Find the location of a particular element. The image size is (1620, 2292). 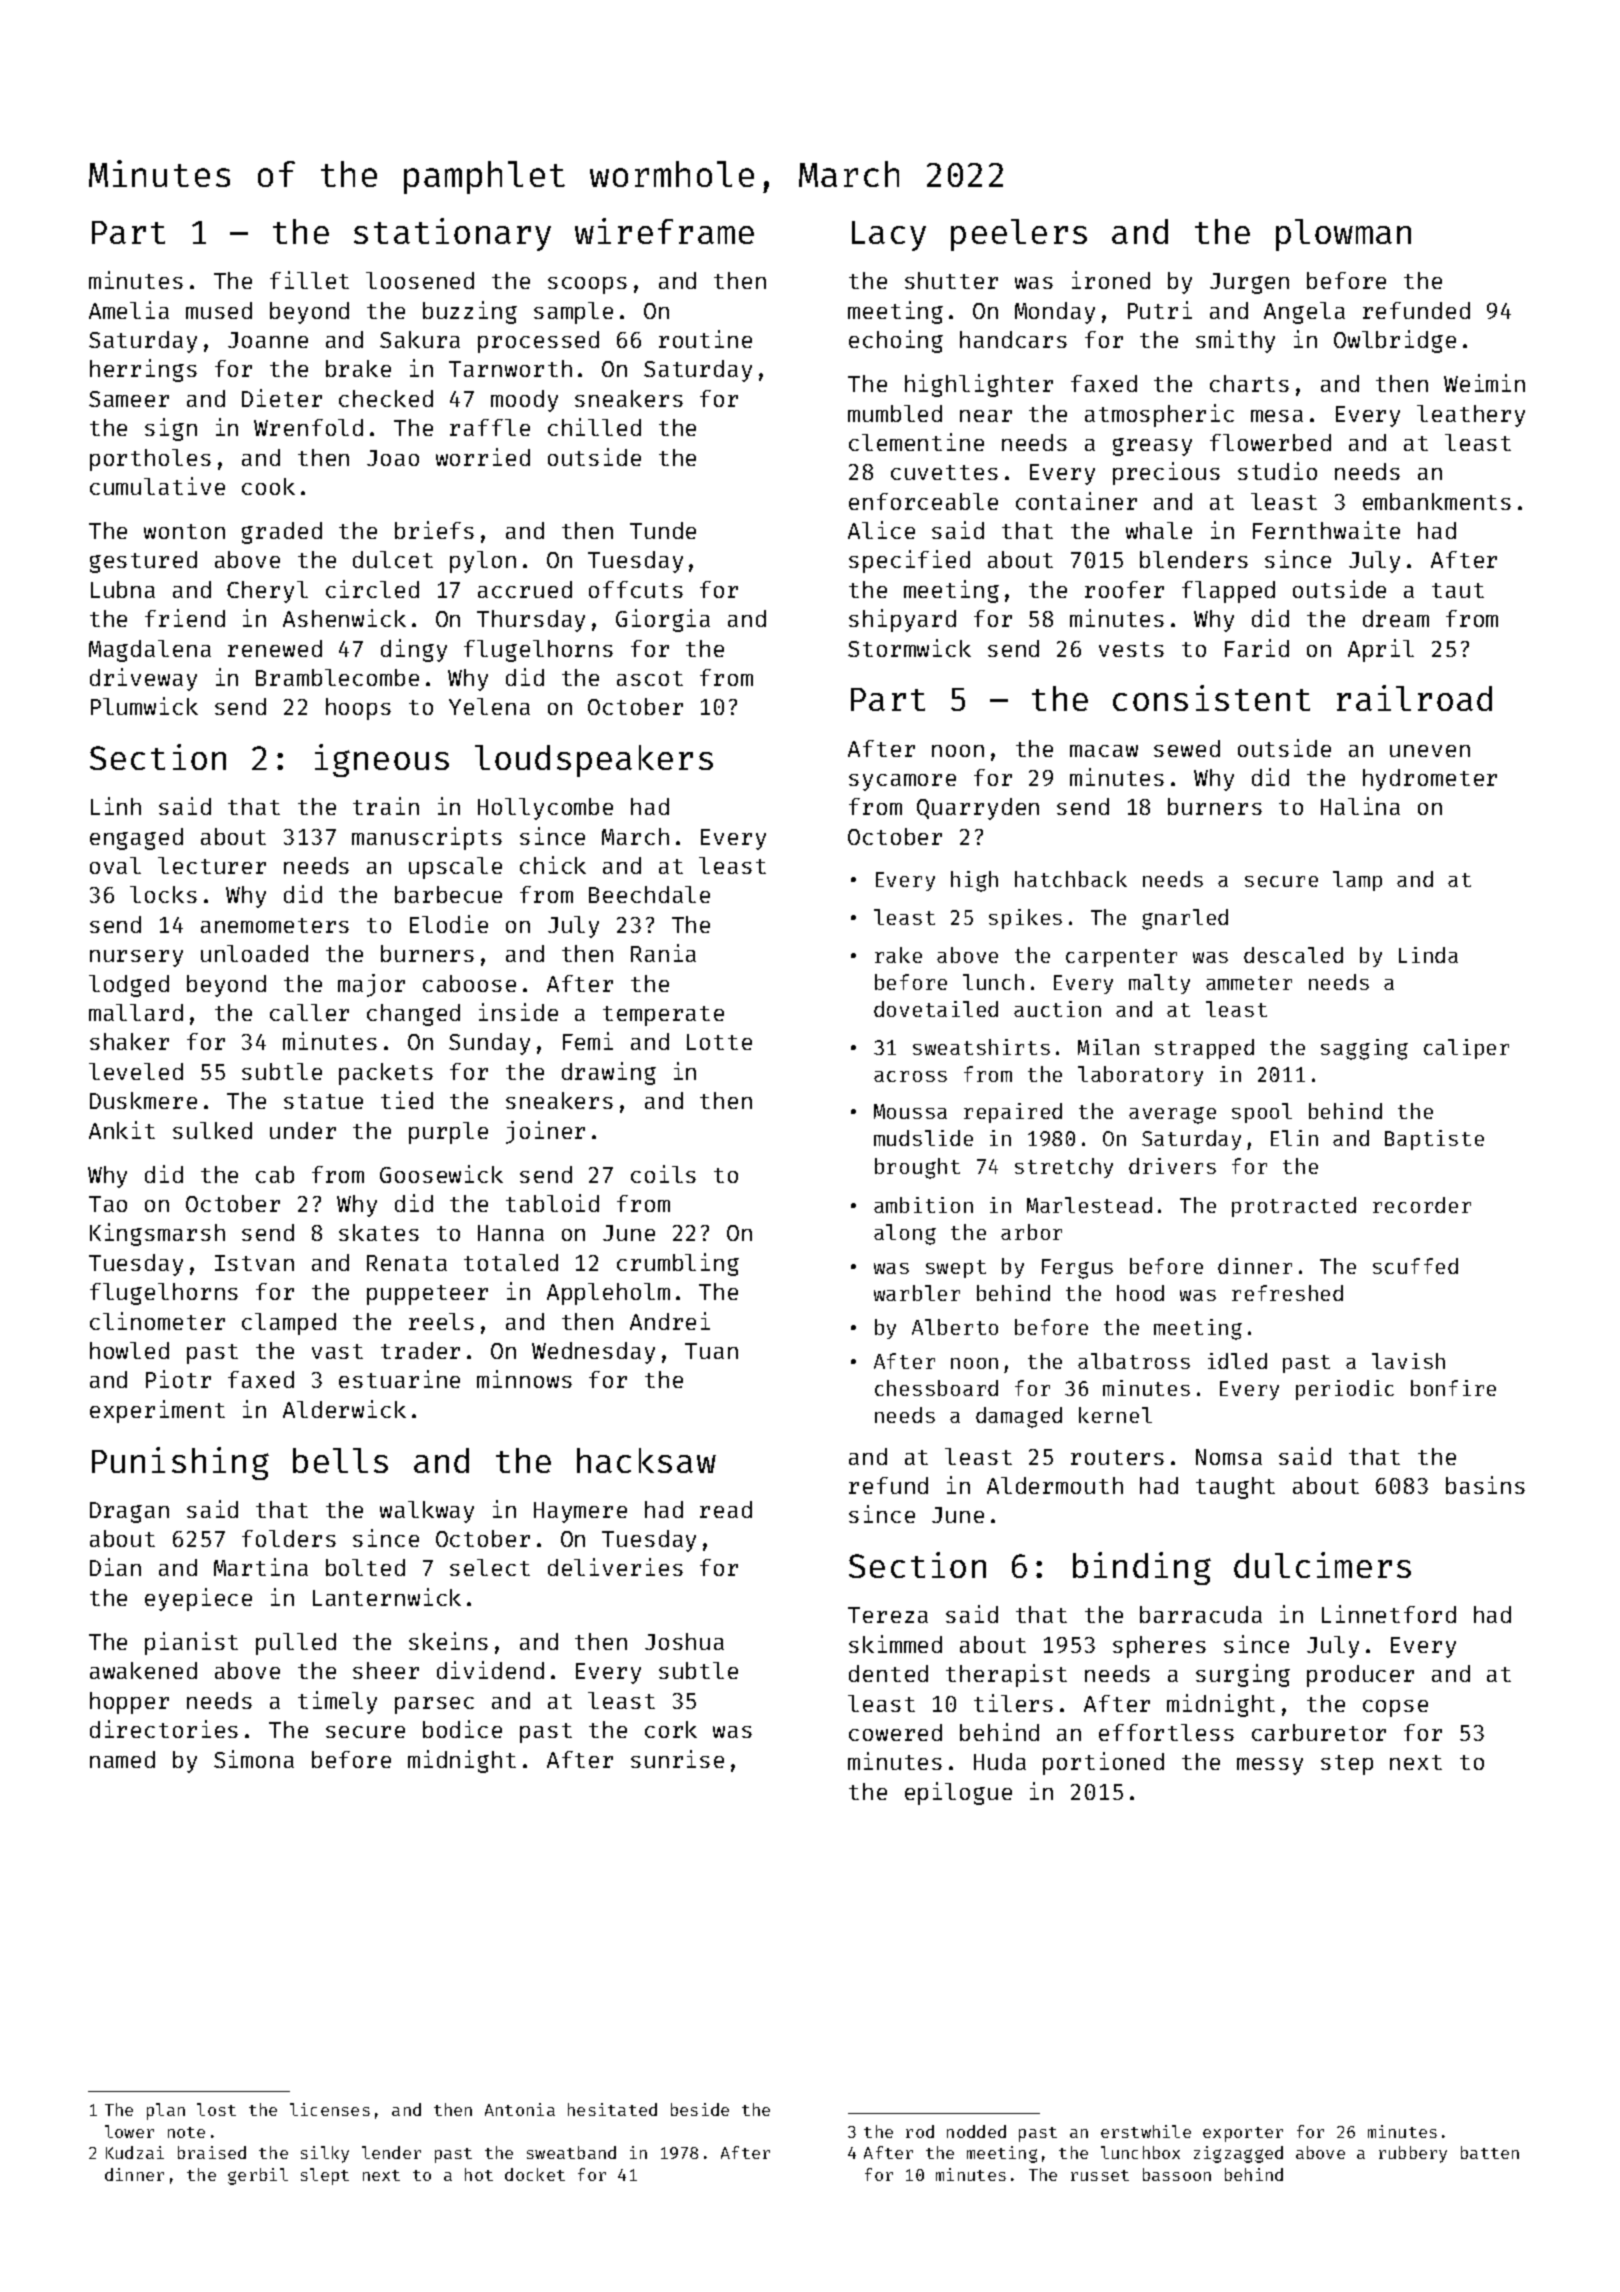

taut is located at coordinates (1458, 590).
